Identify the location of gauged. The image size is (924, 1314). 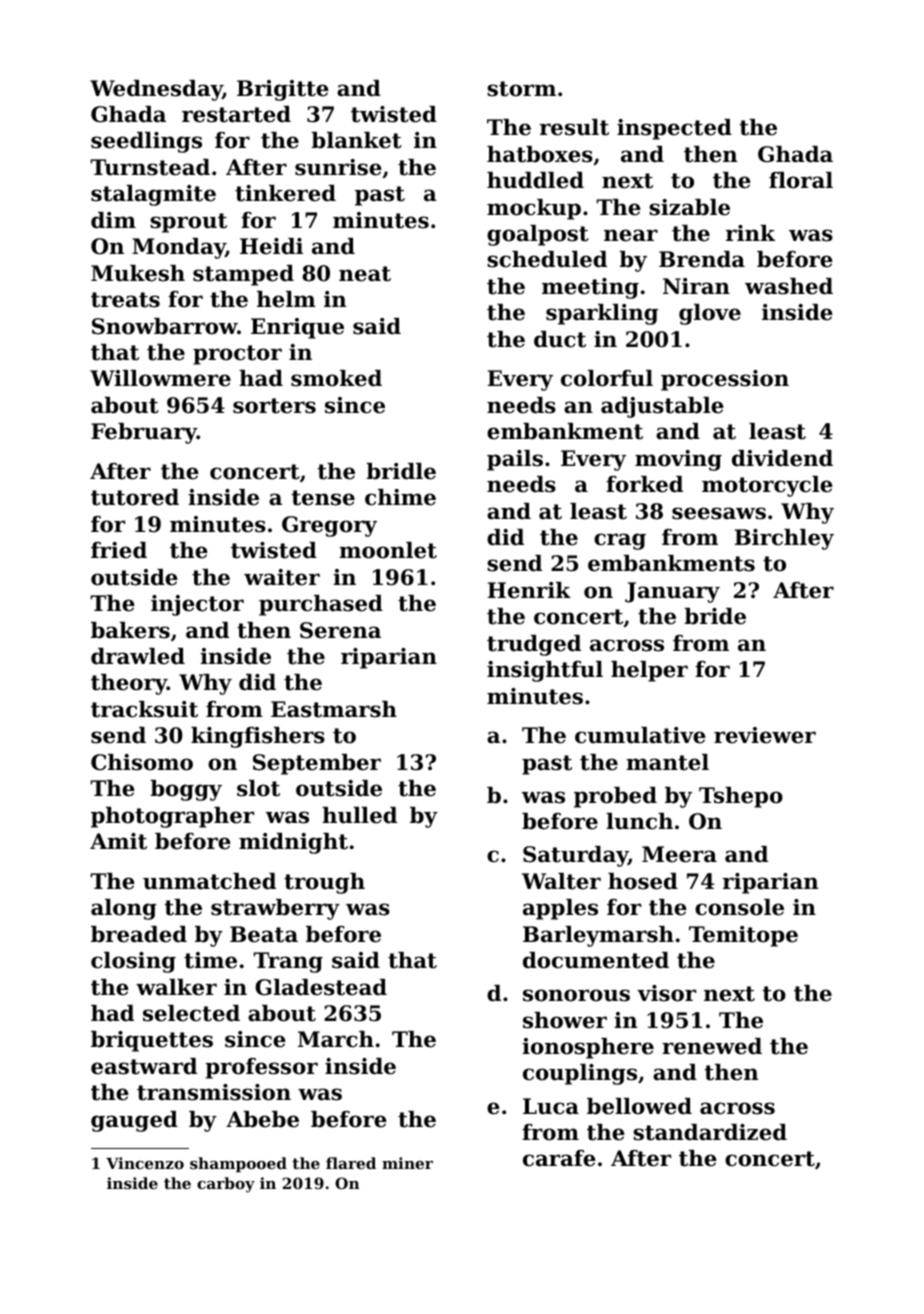
(134, 1121).
